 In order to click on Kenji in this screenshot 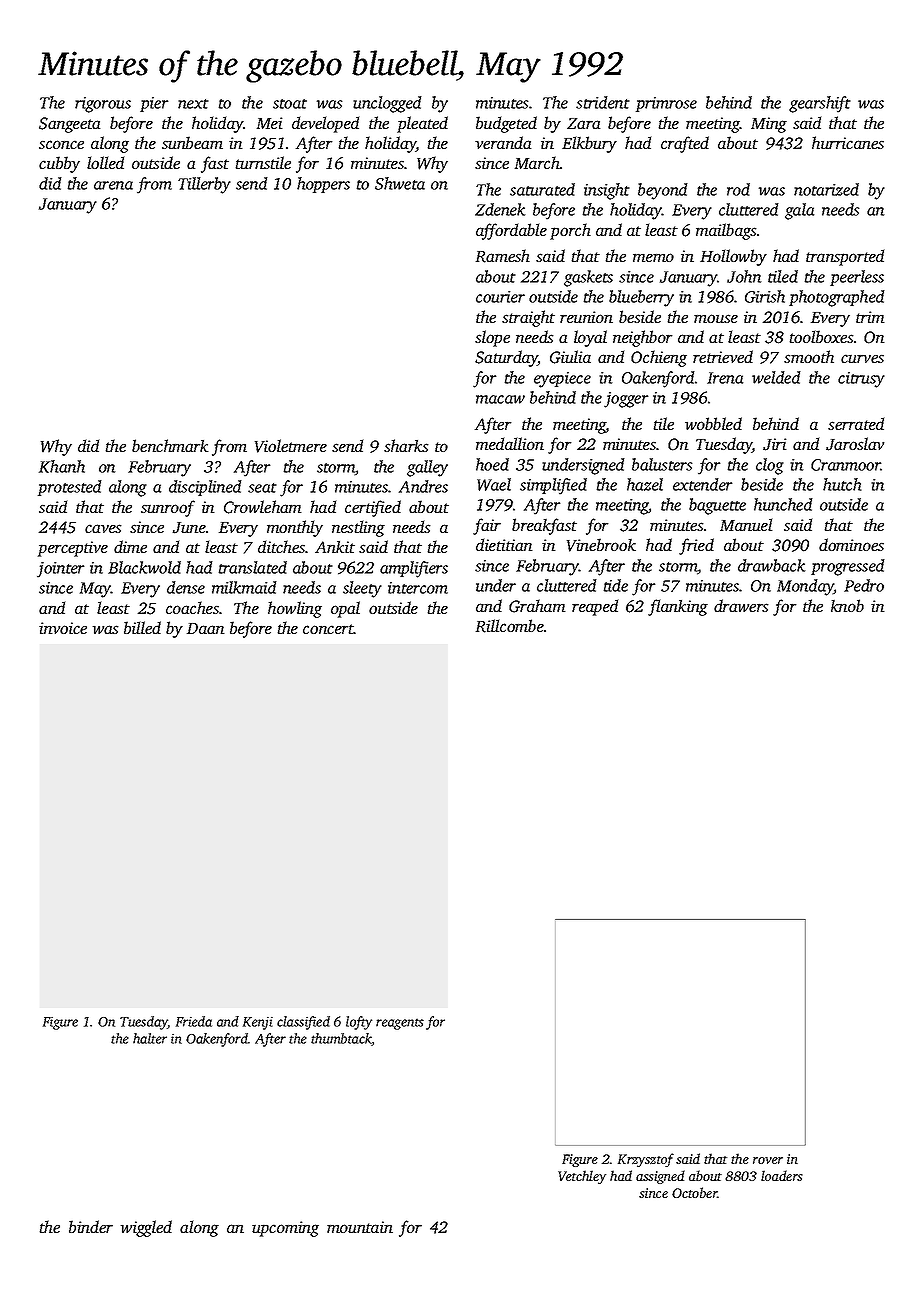, I will do `click(258, 1023)`.
